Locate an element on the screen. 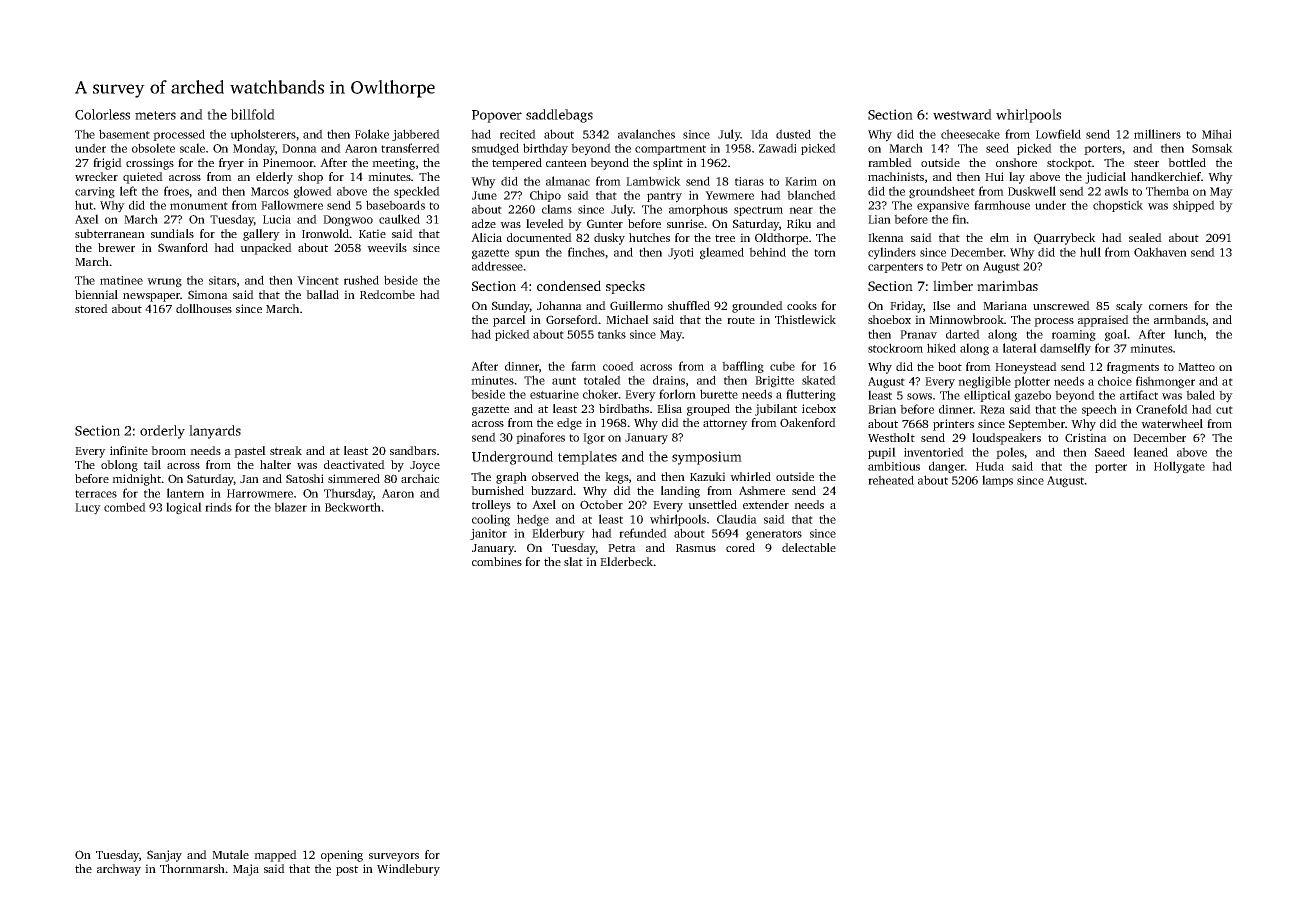 The height and width of the screenshot is (924, 1308). blazer is located at coordinates (290, 507).
